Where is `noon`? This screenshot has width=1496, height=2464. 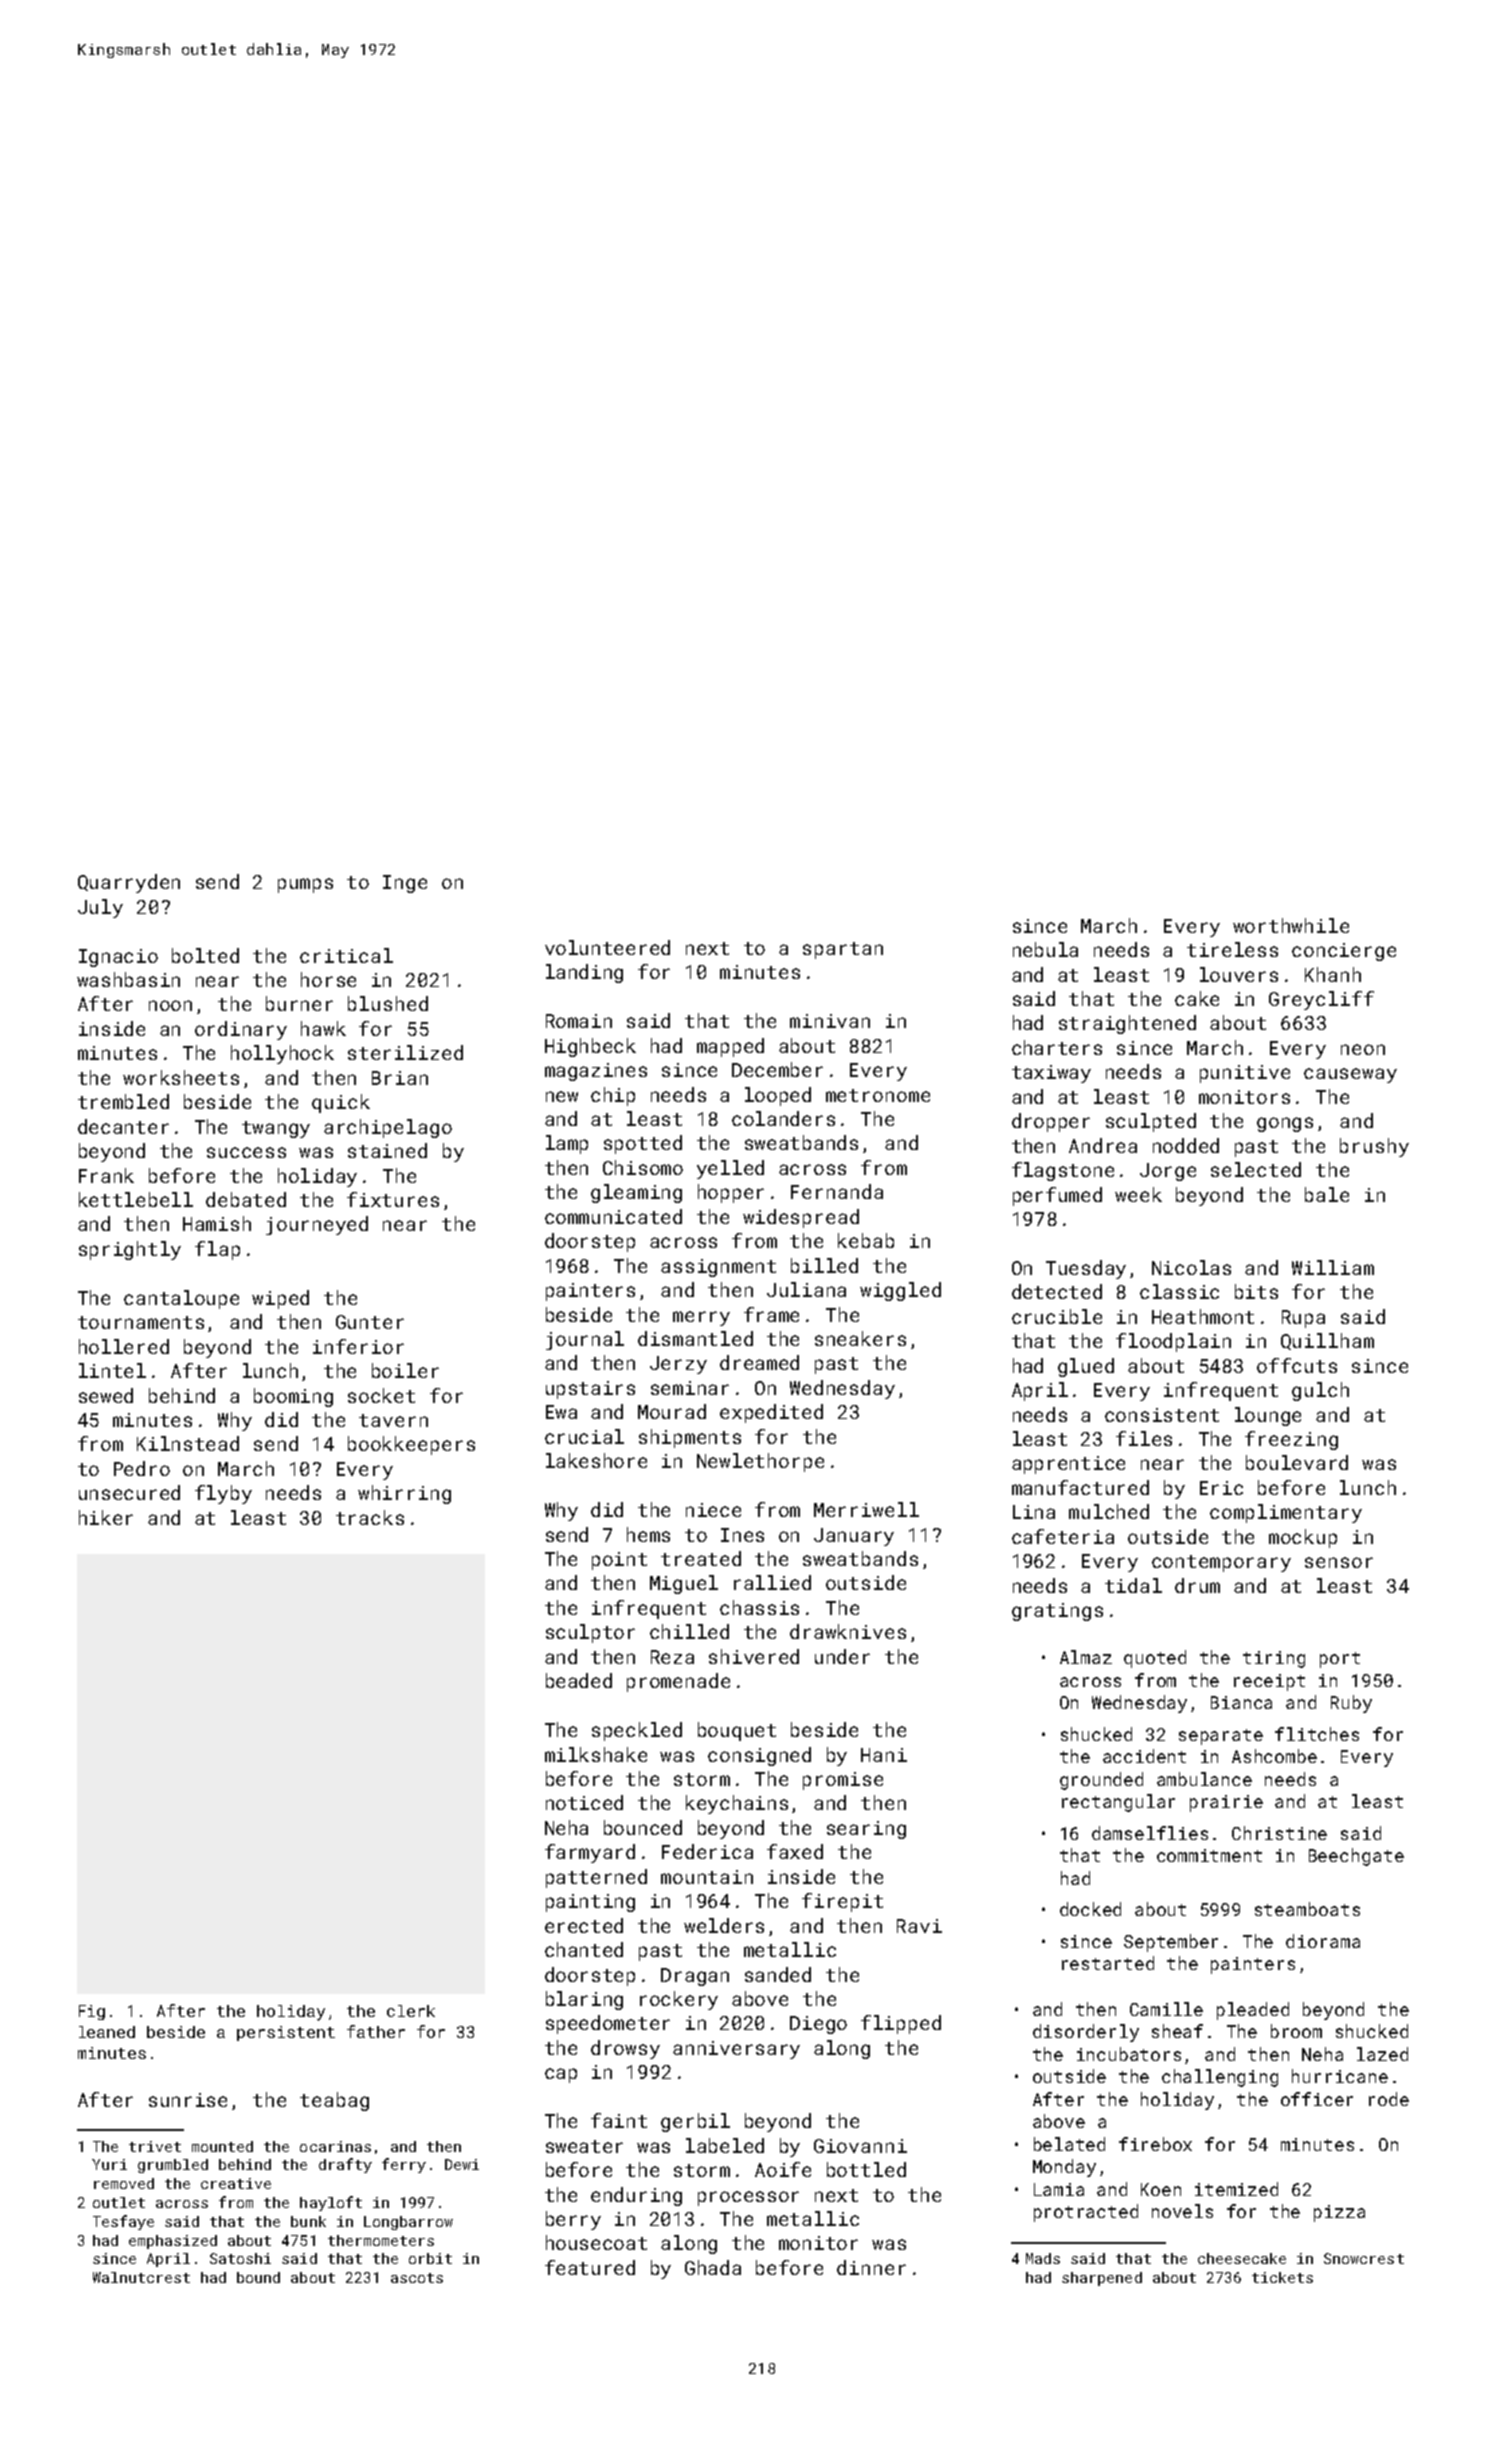
noon is located at coordinates (170, 1005).
